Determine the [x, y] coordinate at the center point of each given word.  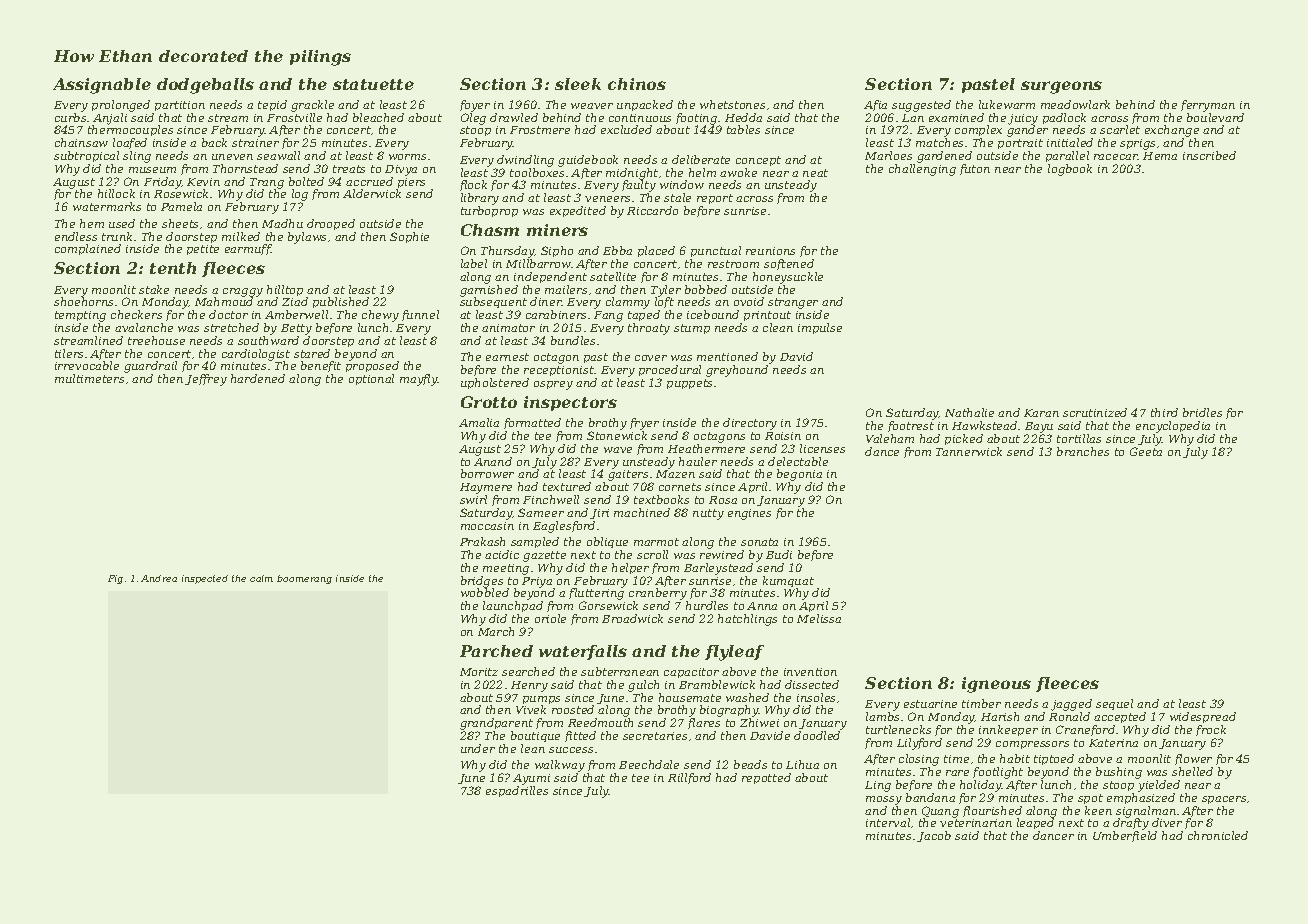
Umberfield [1125, 836]
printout [767, 316]
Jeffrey [206, 380]
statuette [373, 84]
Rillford [689, 778]
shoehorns [83, 301]
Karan [1041, 413]
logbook [1070, 170]
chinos [637, 84]
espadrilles [517, 791]
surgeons [1061, 87]
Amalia [479, 422]
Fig [115, 579]
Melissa [819, 618]
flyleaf [734, 653]
